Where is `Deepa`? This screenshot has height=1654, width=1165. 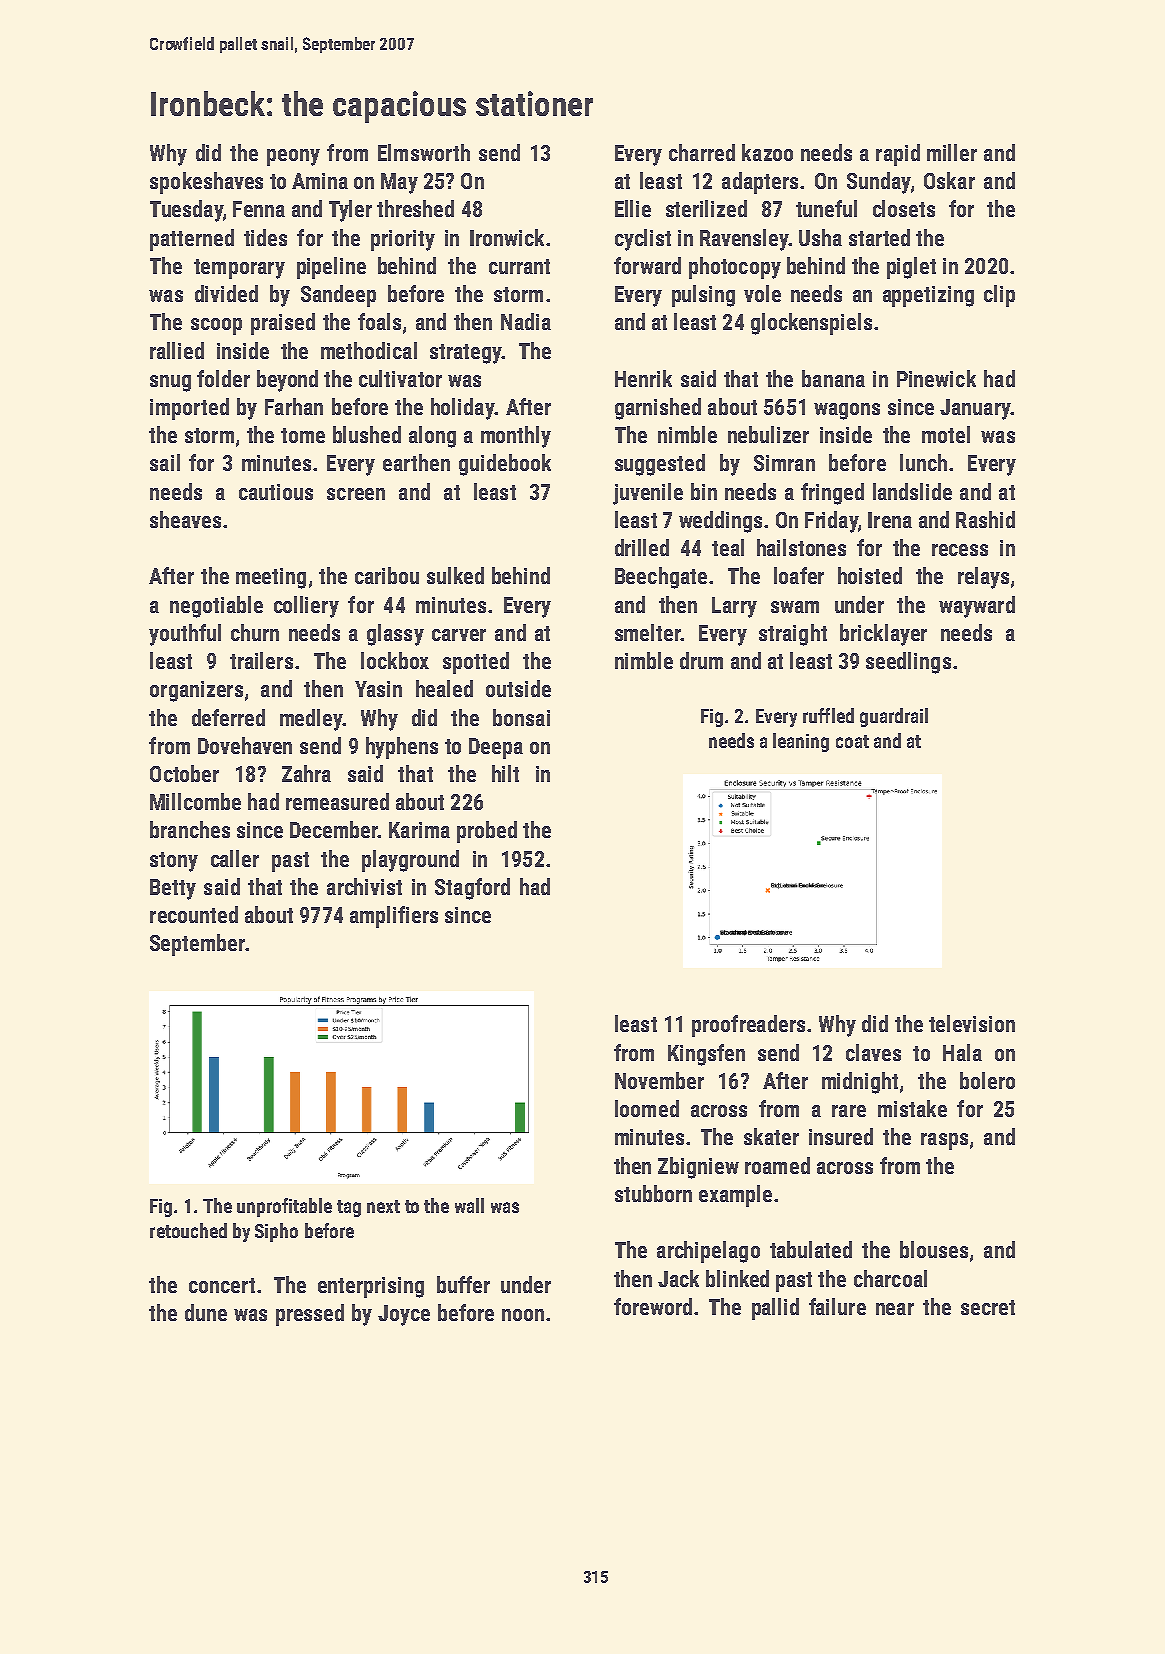 Deepa is located at coordinates (496, 748).
